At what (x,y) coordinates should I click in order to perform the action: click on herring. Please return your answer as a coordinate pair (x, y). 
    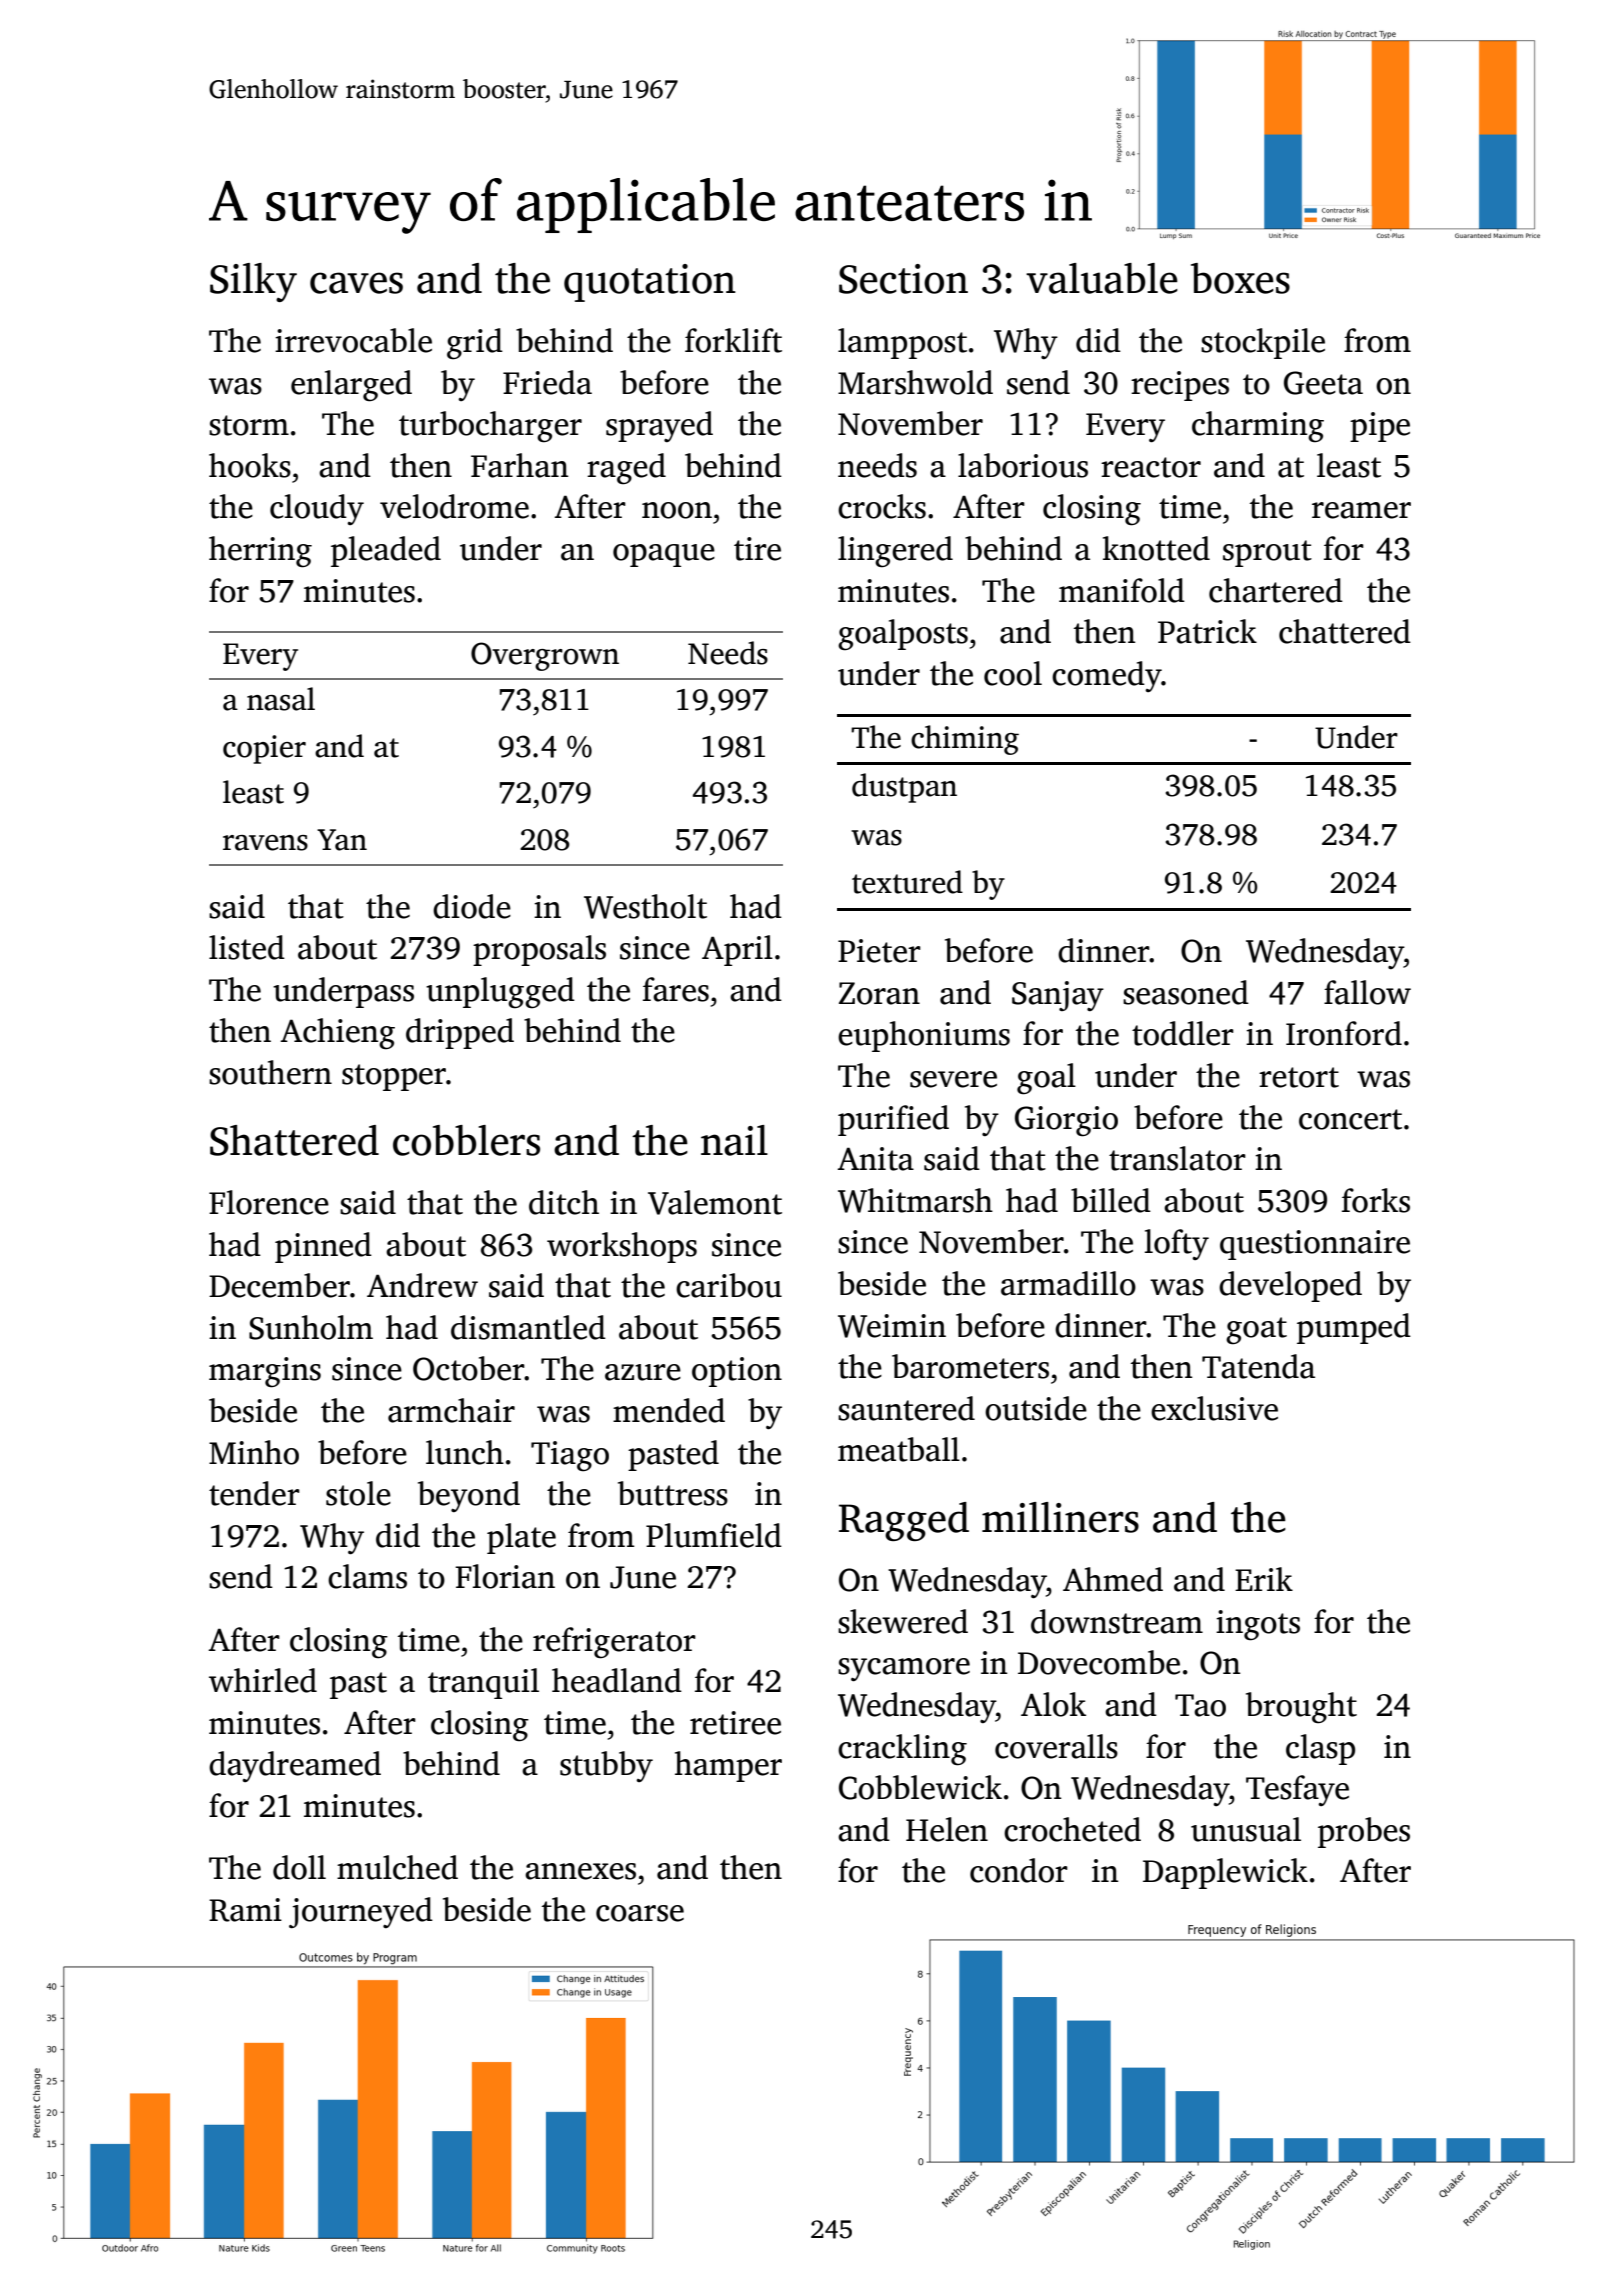
    Looking at the image, I should click on (260, 552).
